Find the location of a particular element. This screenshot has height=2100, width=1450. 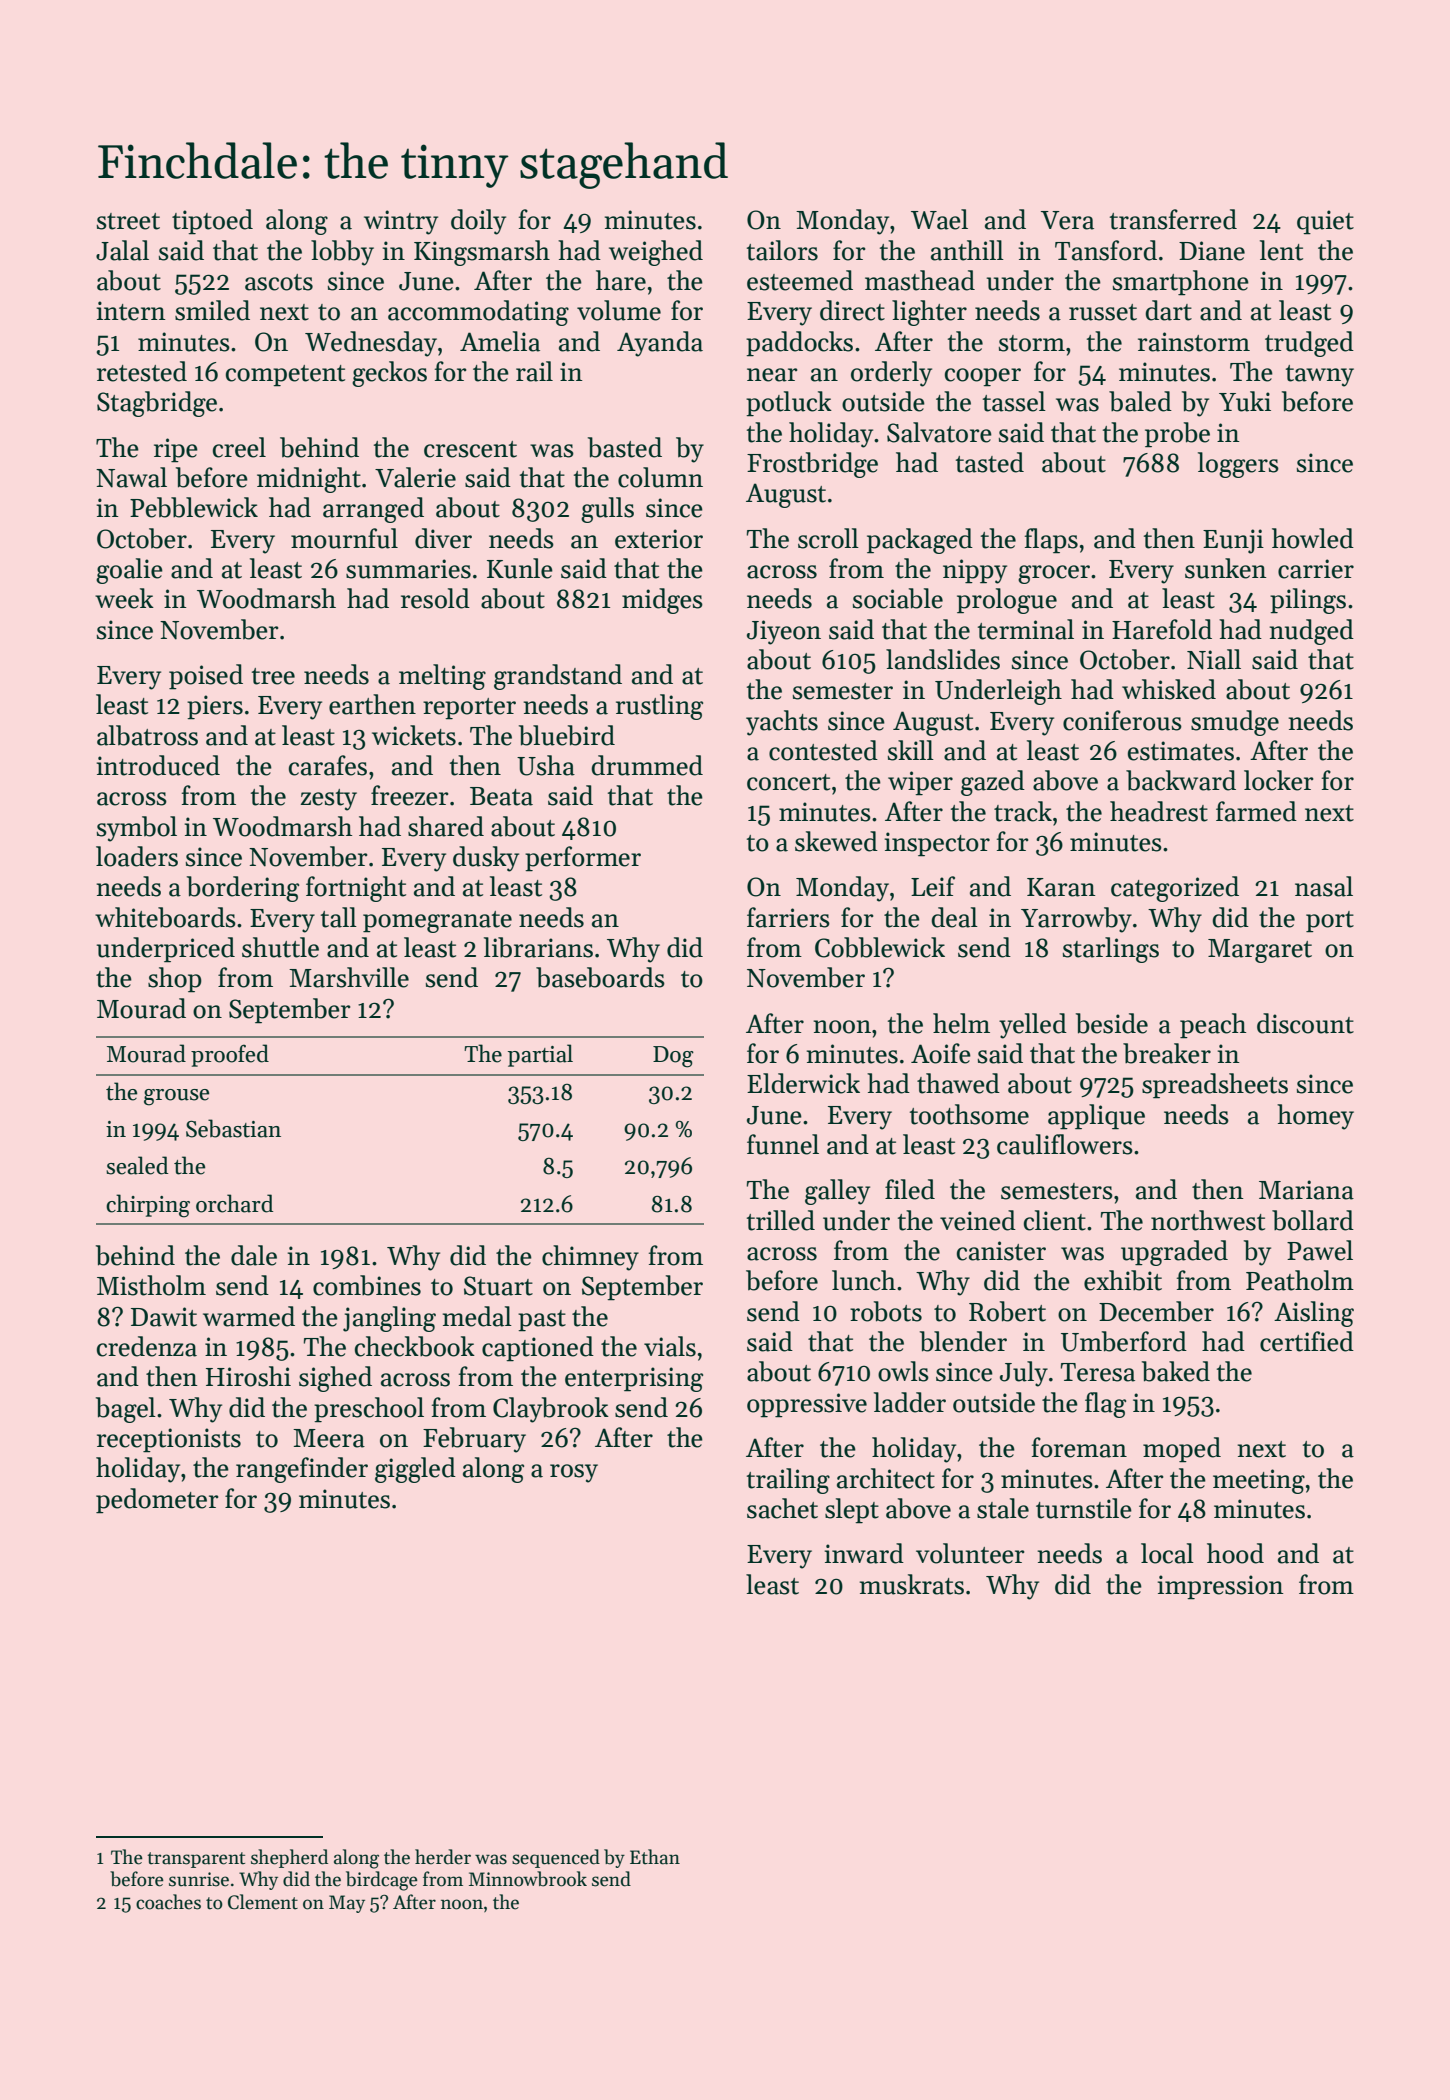

performer is located at coordinates (583, 859).
